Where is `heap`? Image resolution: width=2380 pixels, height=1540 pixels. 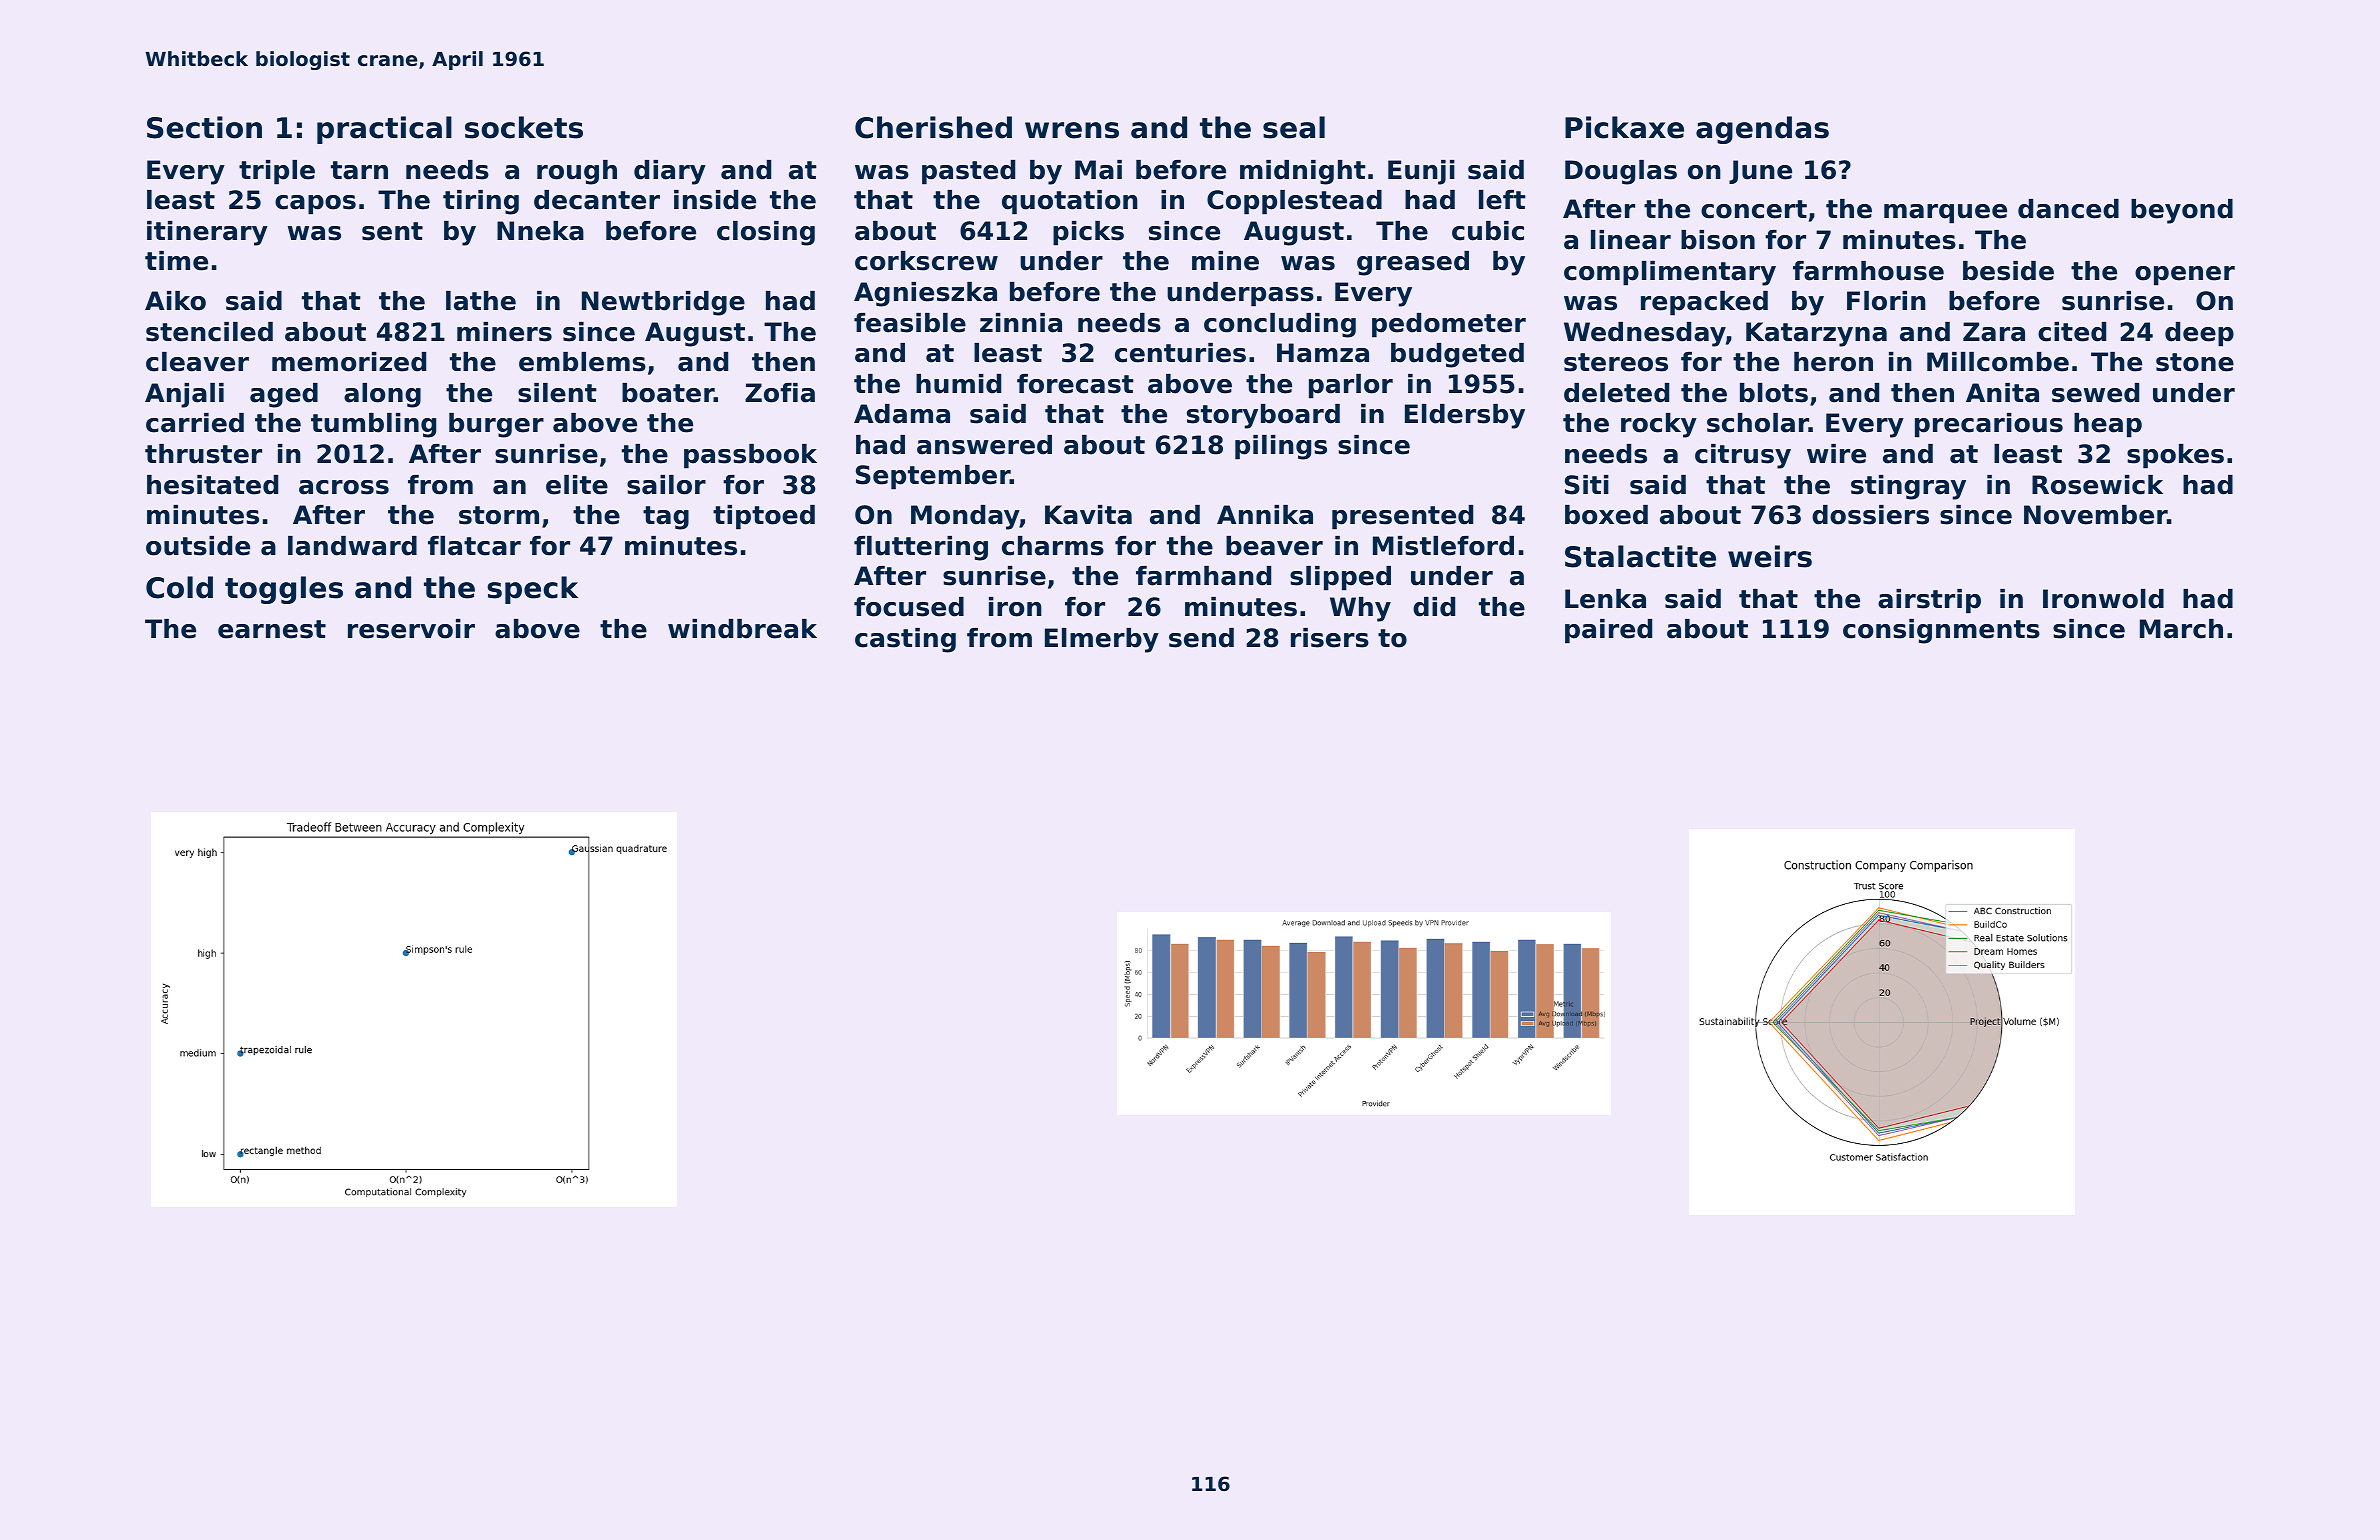
heap is located at coordinates (2108, 425).
